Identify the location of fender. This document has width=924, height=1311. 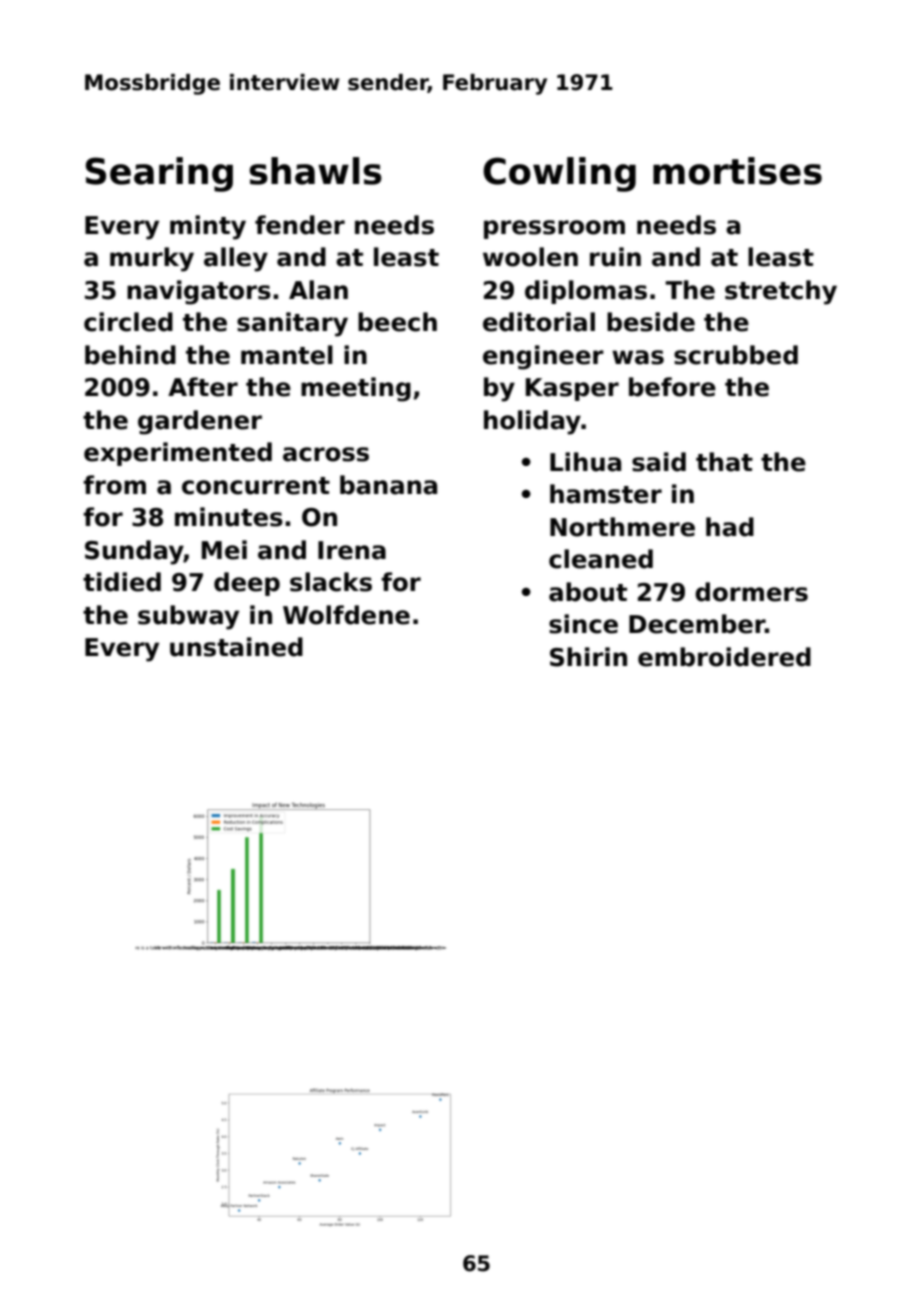
(300, 225).
